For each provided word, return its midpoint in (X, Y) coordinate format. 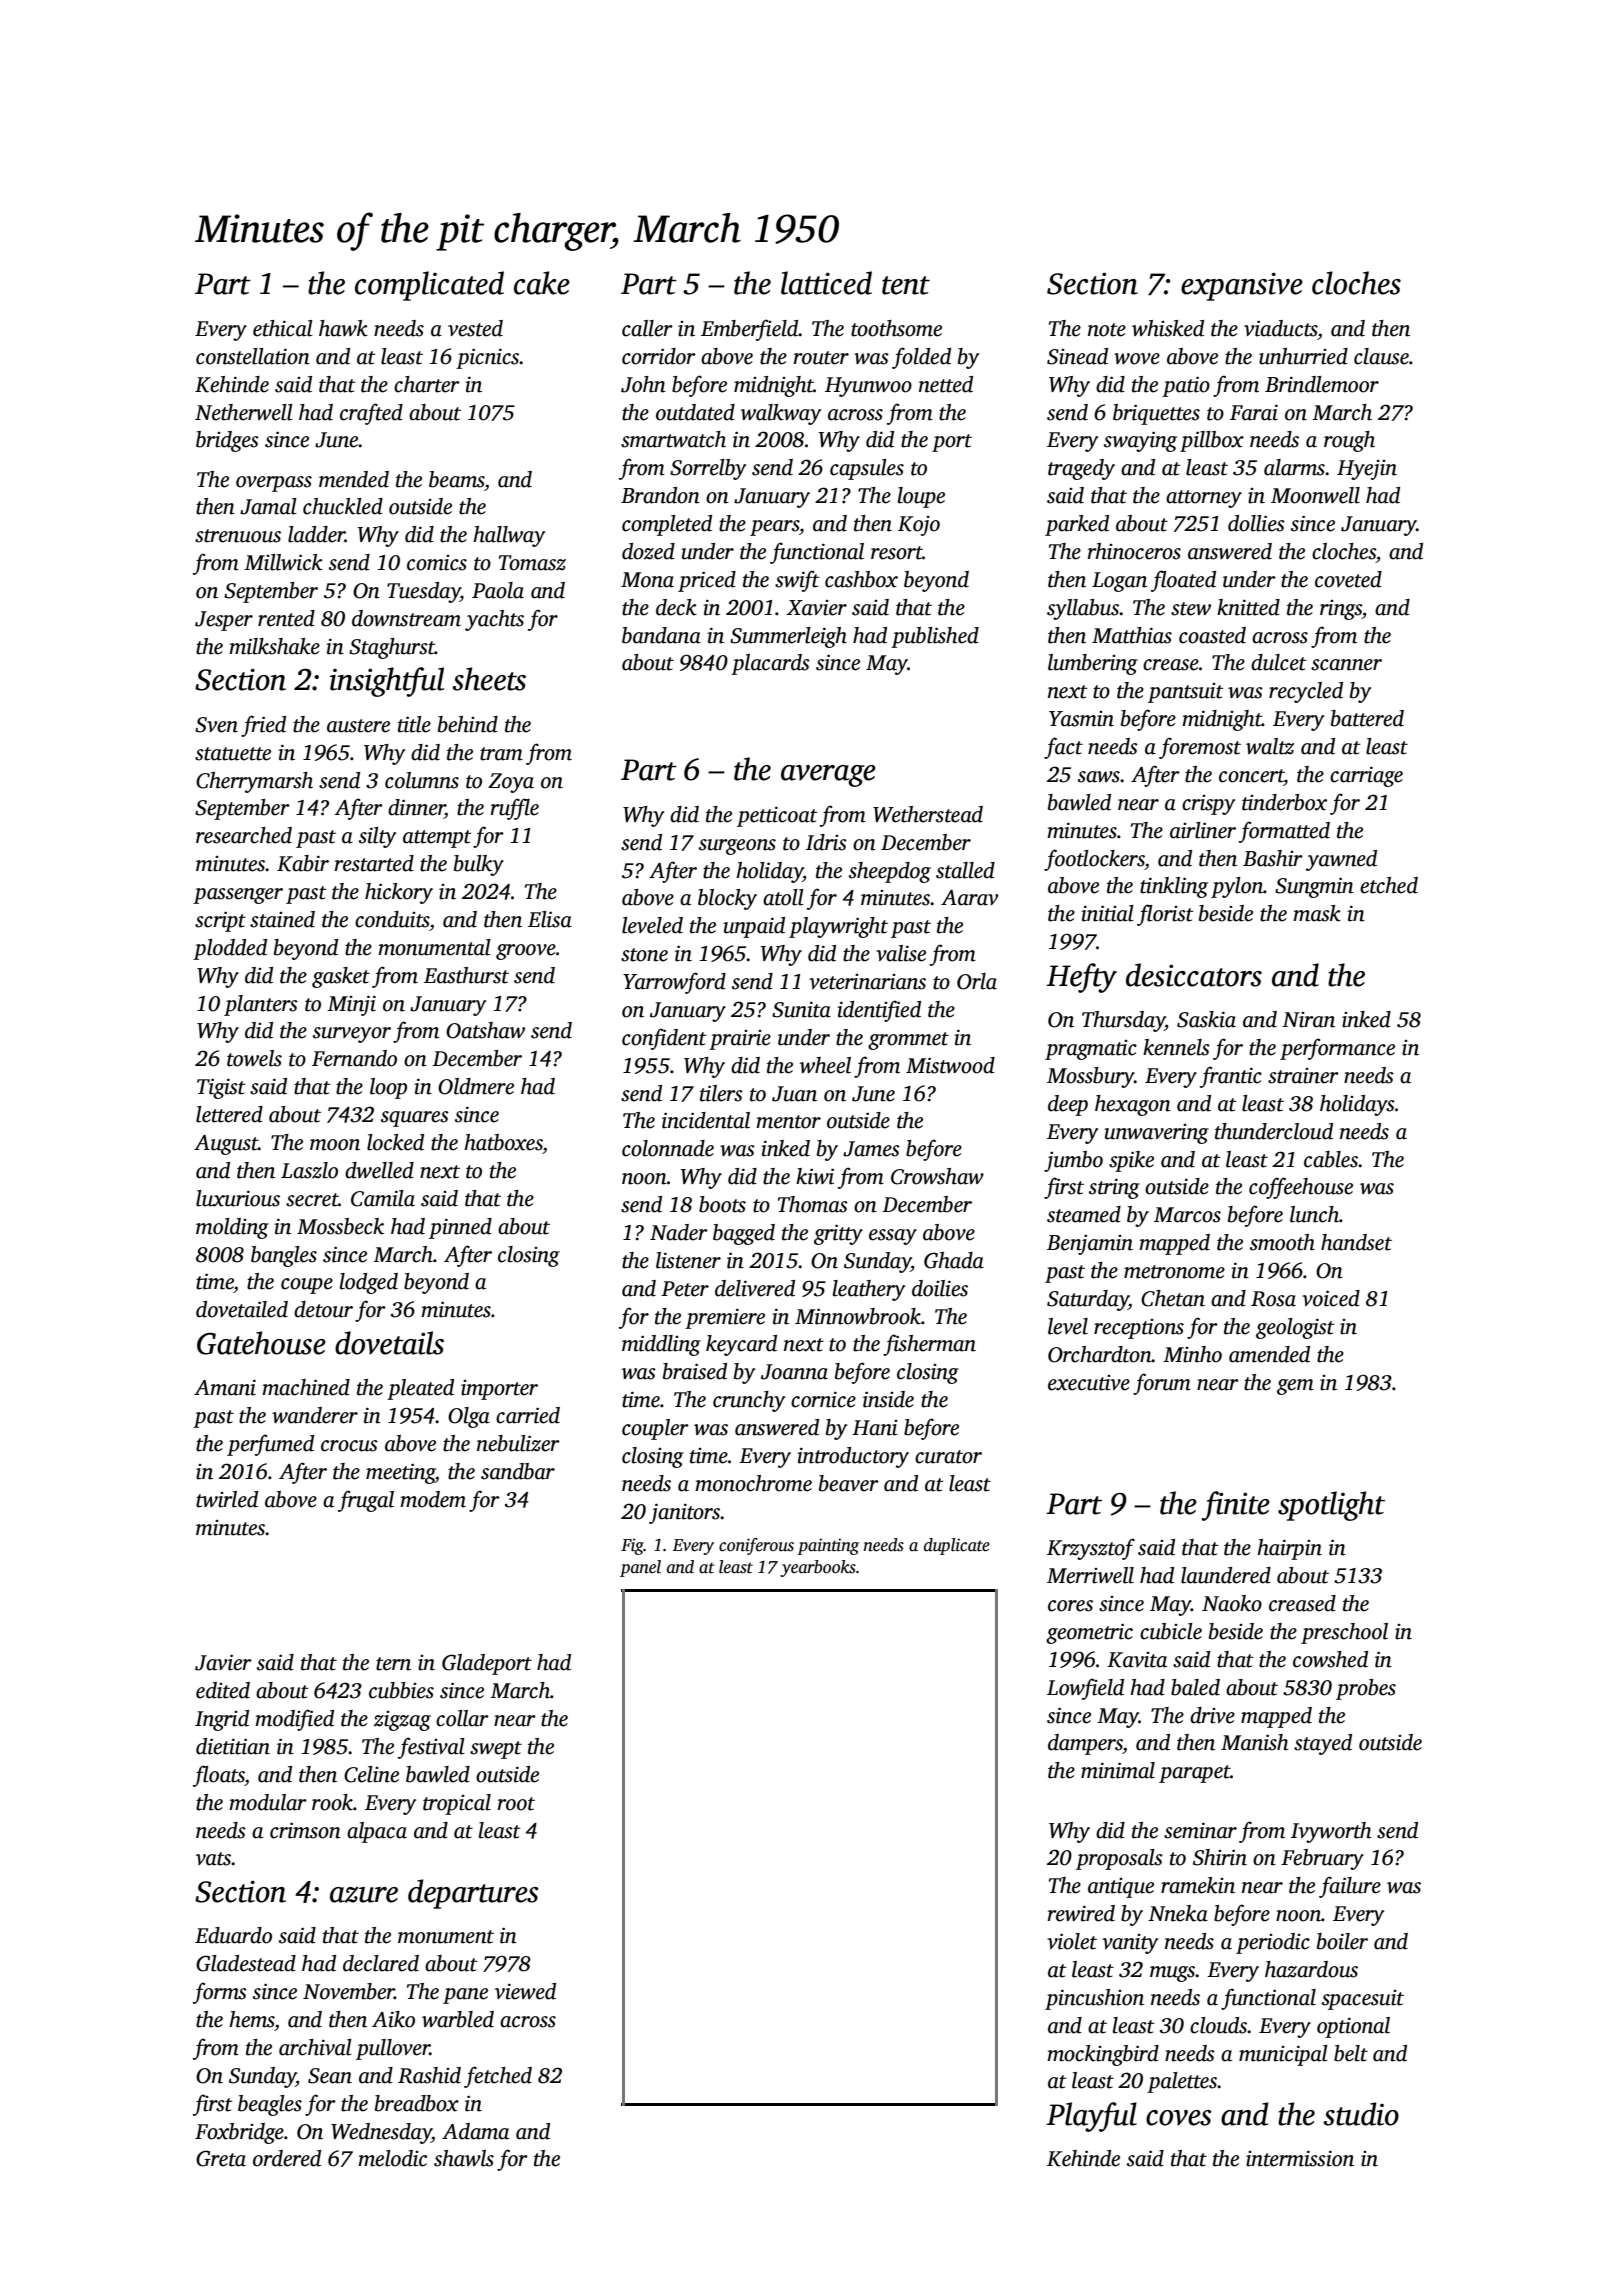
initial (1107, 913)
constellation (253, 356)
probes (1366, 1689)
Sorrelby (708, 469)
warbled (458, 2019)
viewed (525, 1991)
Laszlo (309, 1170)
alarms (1294, 467)
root (516, 1804)
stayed (1323, 1744)
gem (1295, 1387)
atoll (783, 897)
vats (214, 1859)
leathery (869, 1290)
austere (358, 726)
